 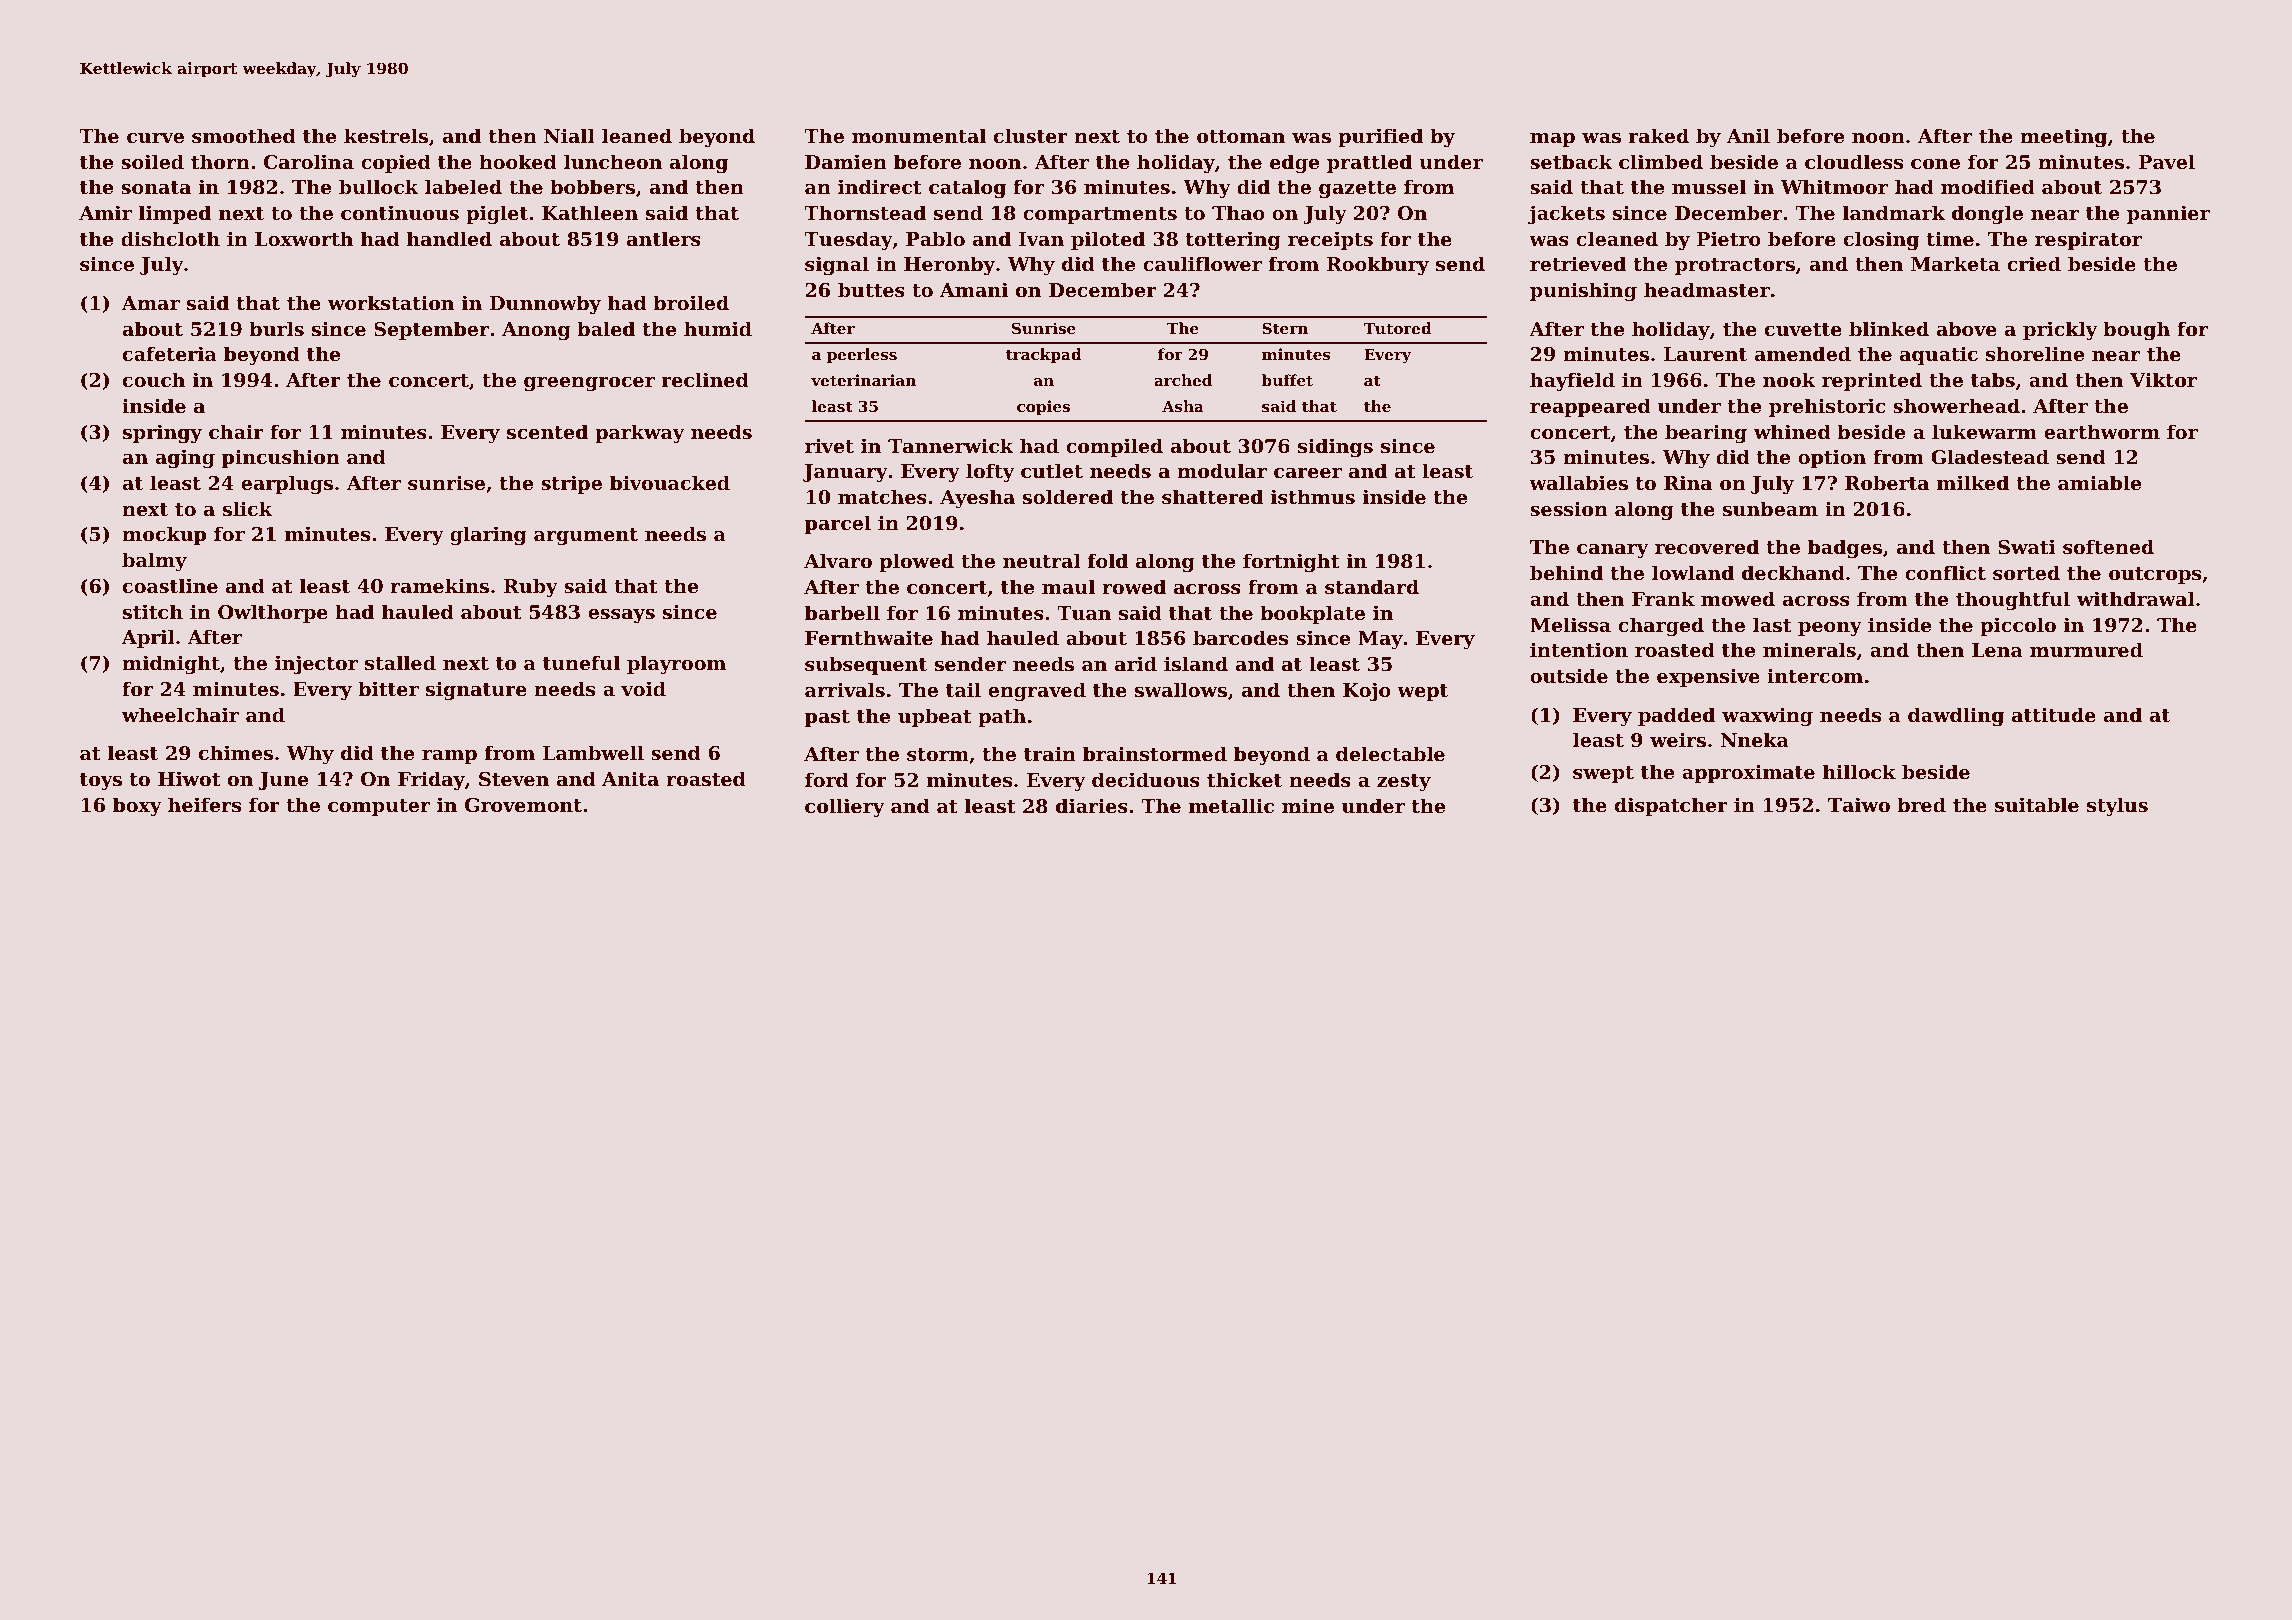 I want to click on Damien, so click(x=846, y=161).
